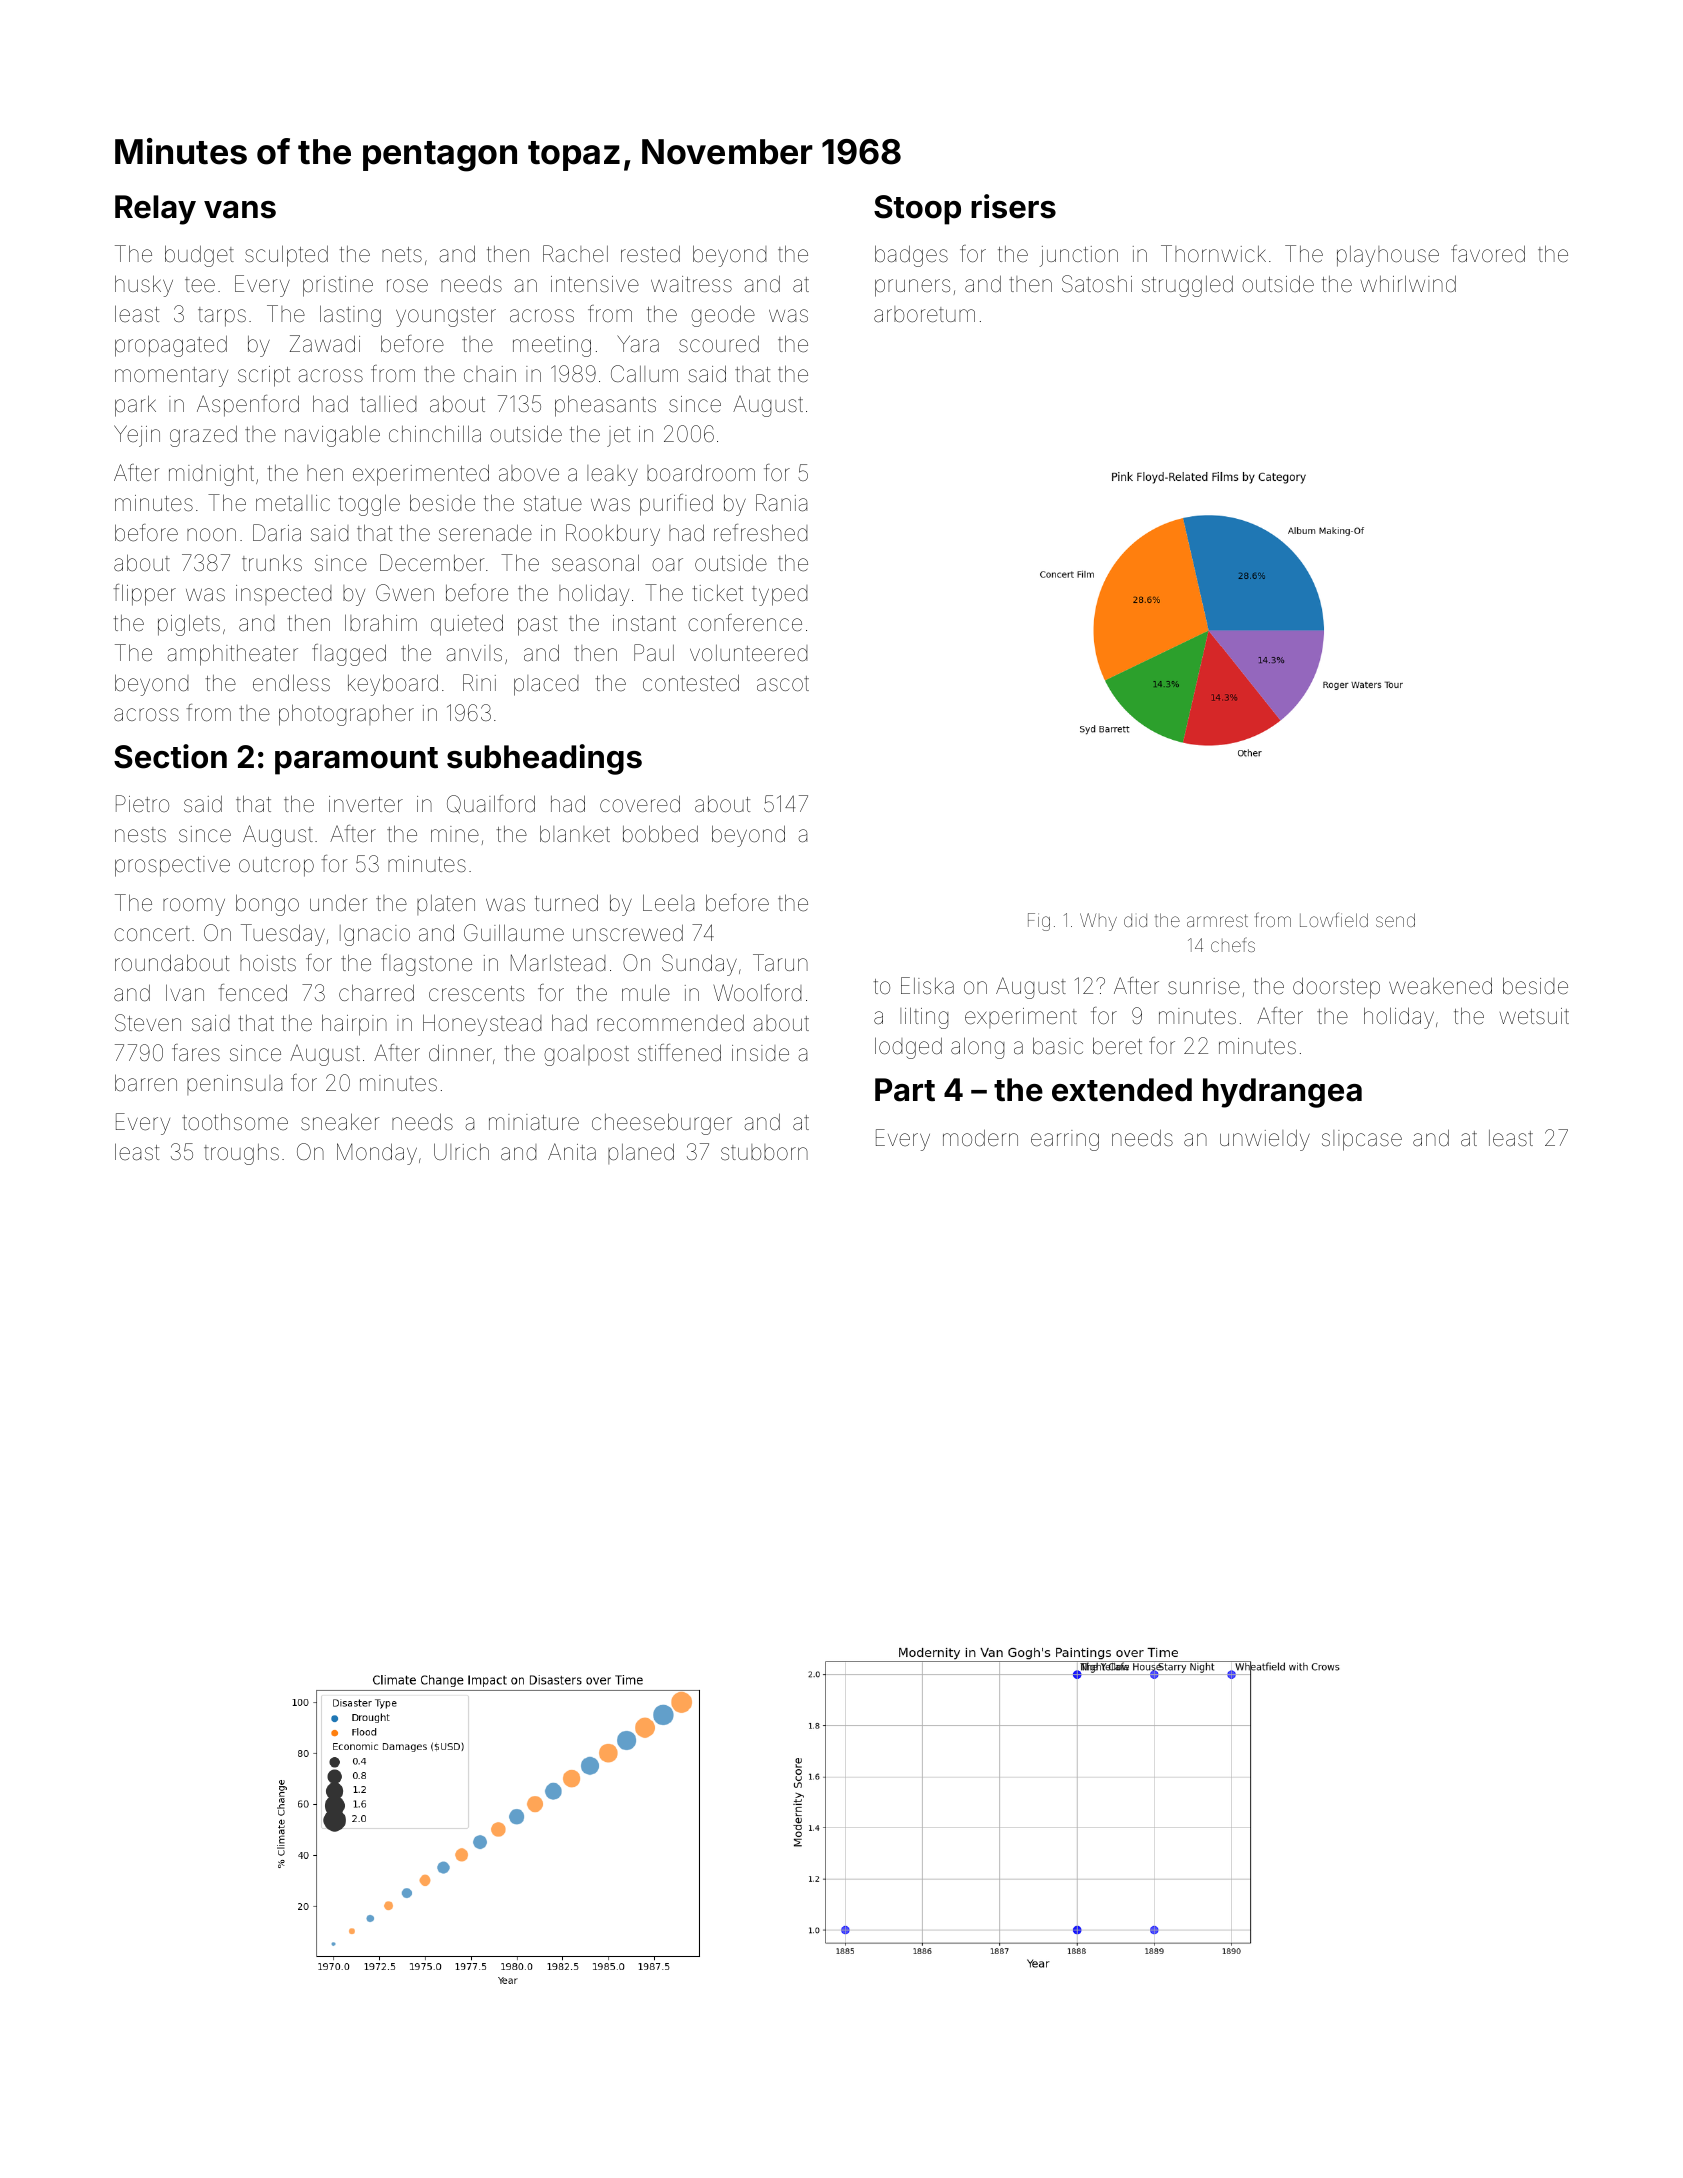 The image size is (1683, 2178). I want to click on troughs, so click(241, 1154).
